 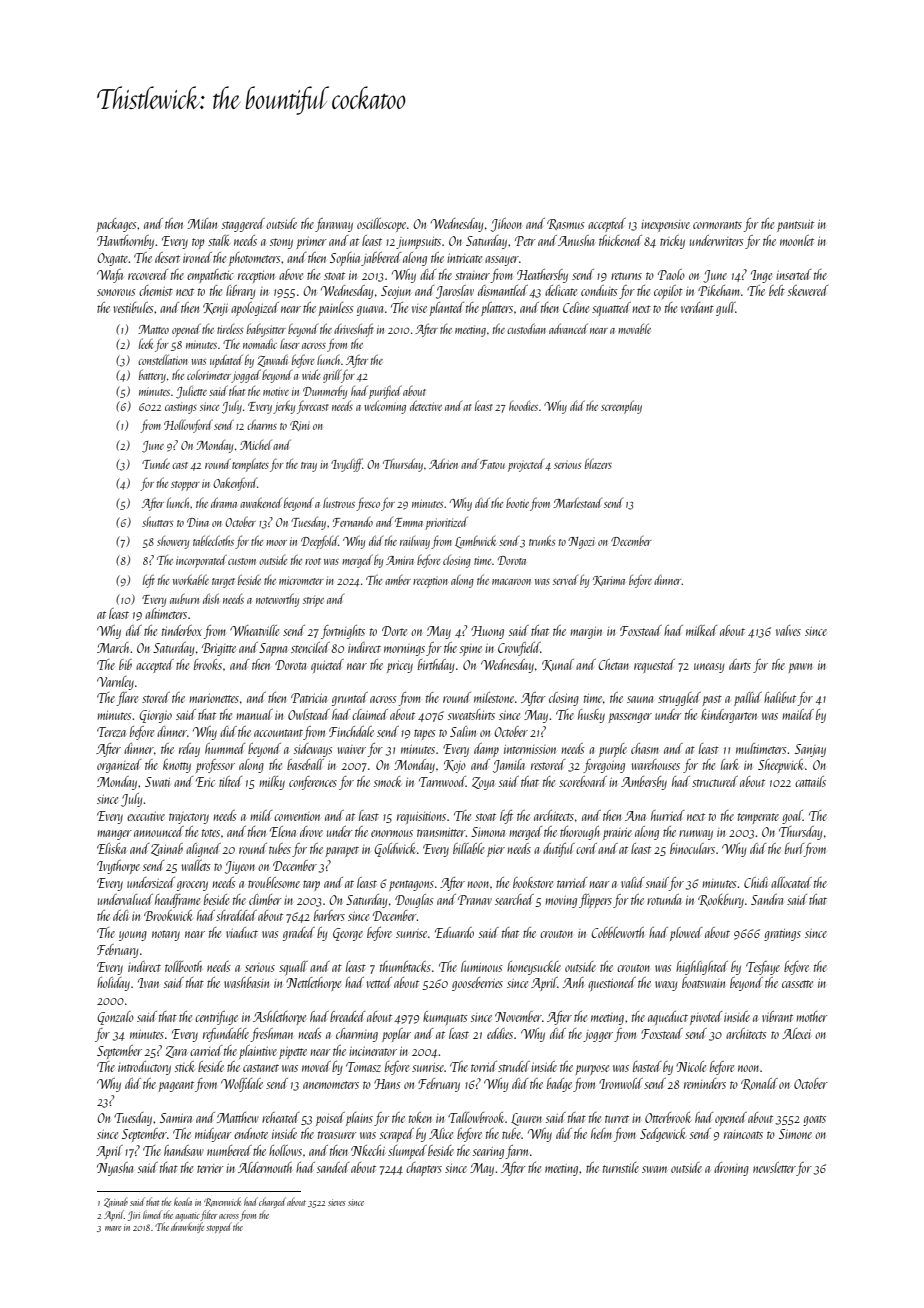 What do you see at coordinates (156, 464) in the screenshot?
I see `Tunde` at bounding box center [156, 464].
